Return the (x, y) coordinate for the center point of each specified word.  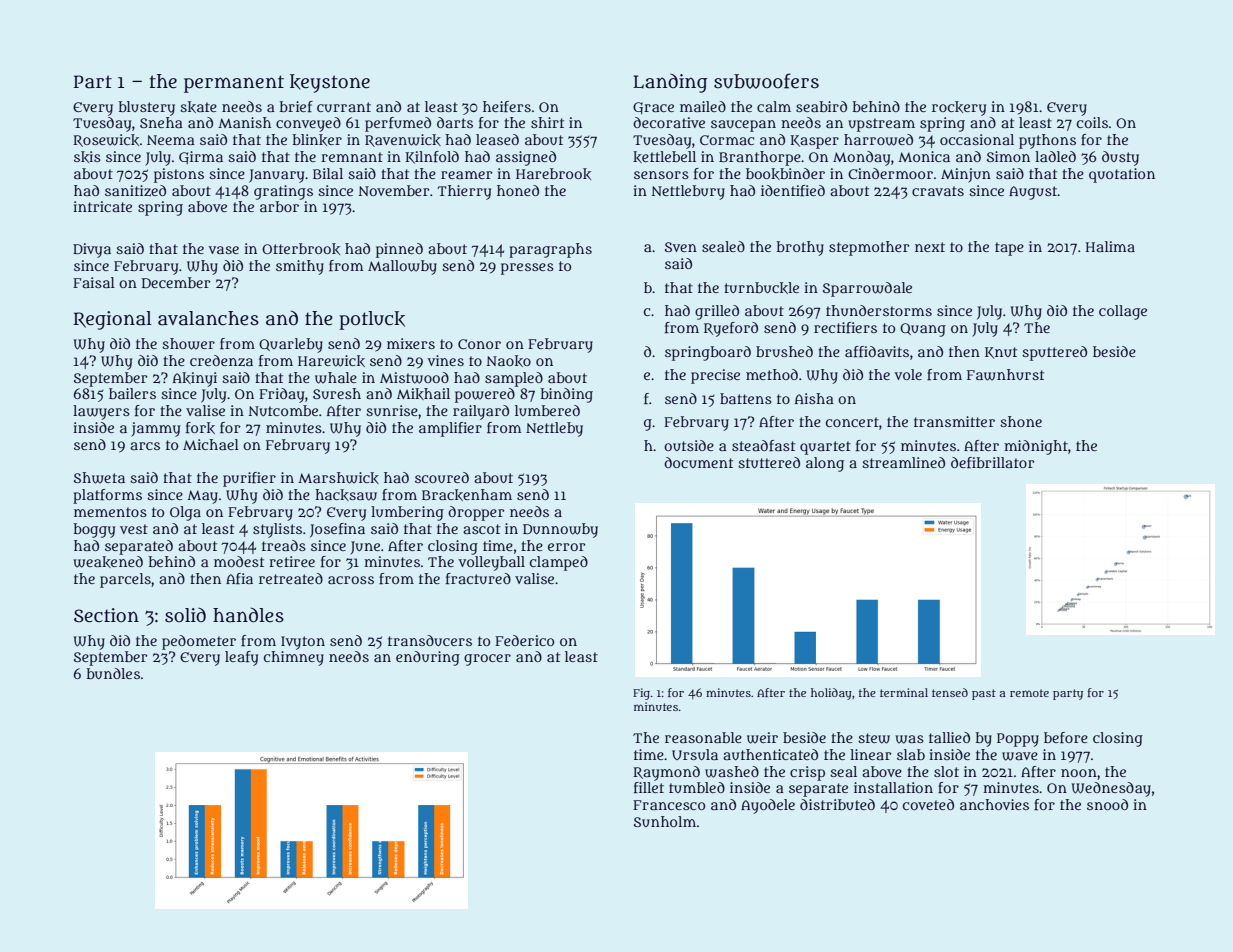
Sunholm (665, 821)
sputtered (1054, 353)
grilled (717, 312)
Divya (92, 250)
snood (1107, 804)
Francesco (669, 805)
